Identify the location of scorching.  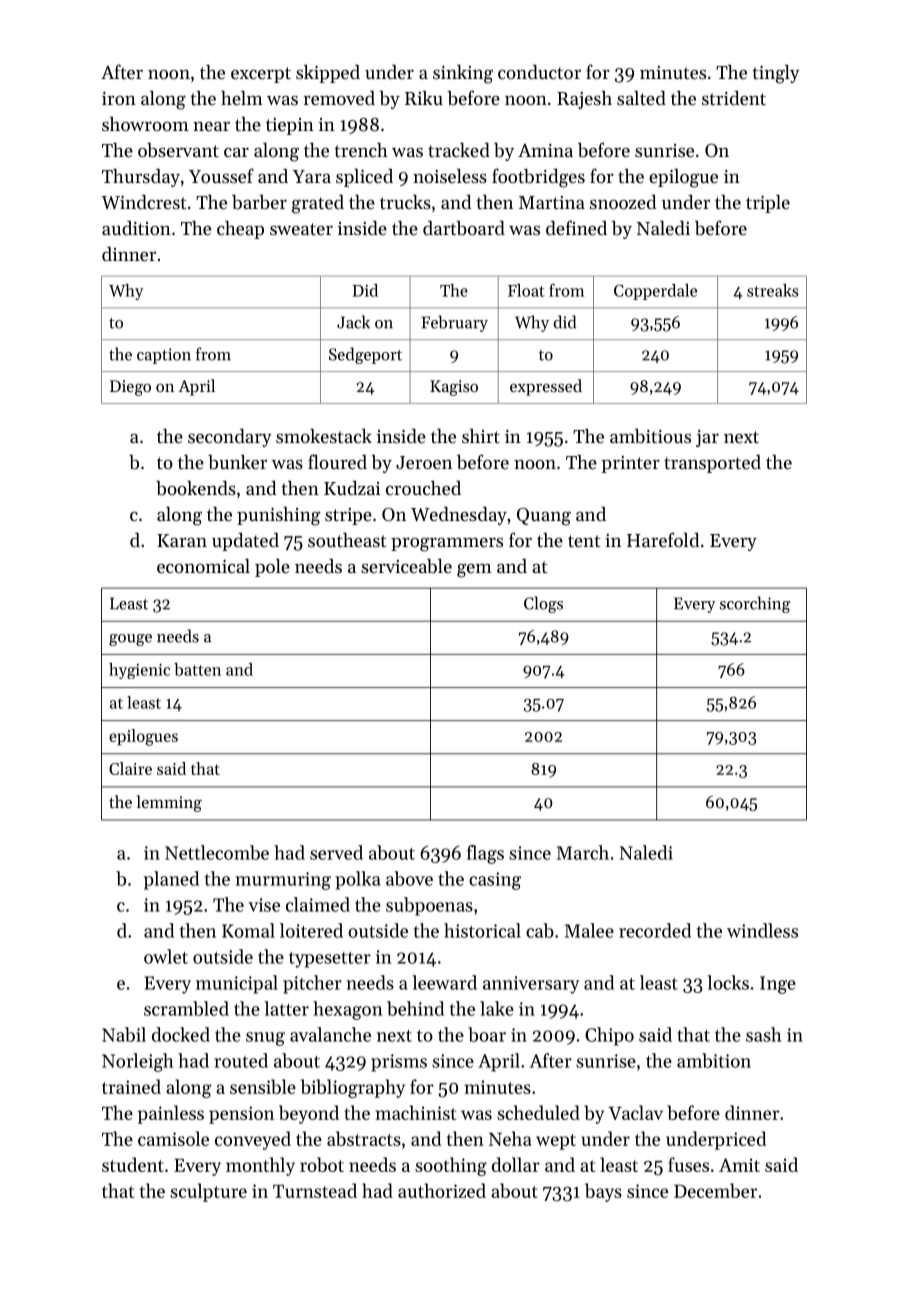
(755, 604).
